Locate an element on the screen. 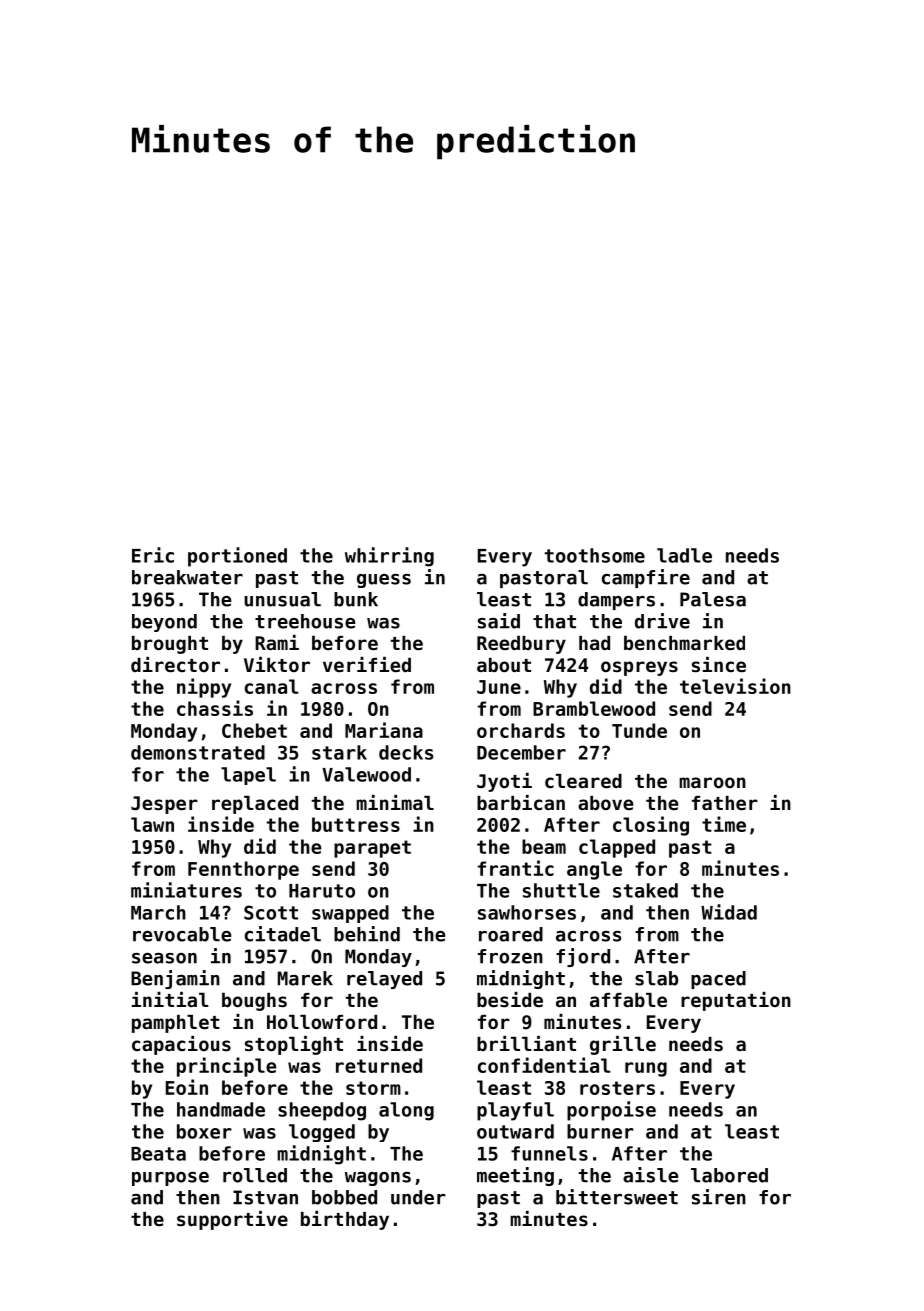 Image resolution: width=924 pixels, height=1311 pixels. ladle is located at coordinates (684, 555).
